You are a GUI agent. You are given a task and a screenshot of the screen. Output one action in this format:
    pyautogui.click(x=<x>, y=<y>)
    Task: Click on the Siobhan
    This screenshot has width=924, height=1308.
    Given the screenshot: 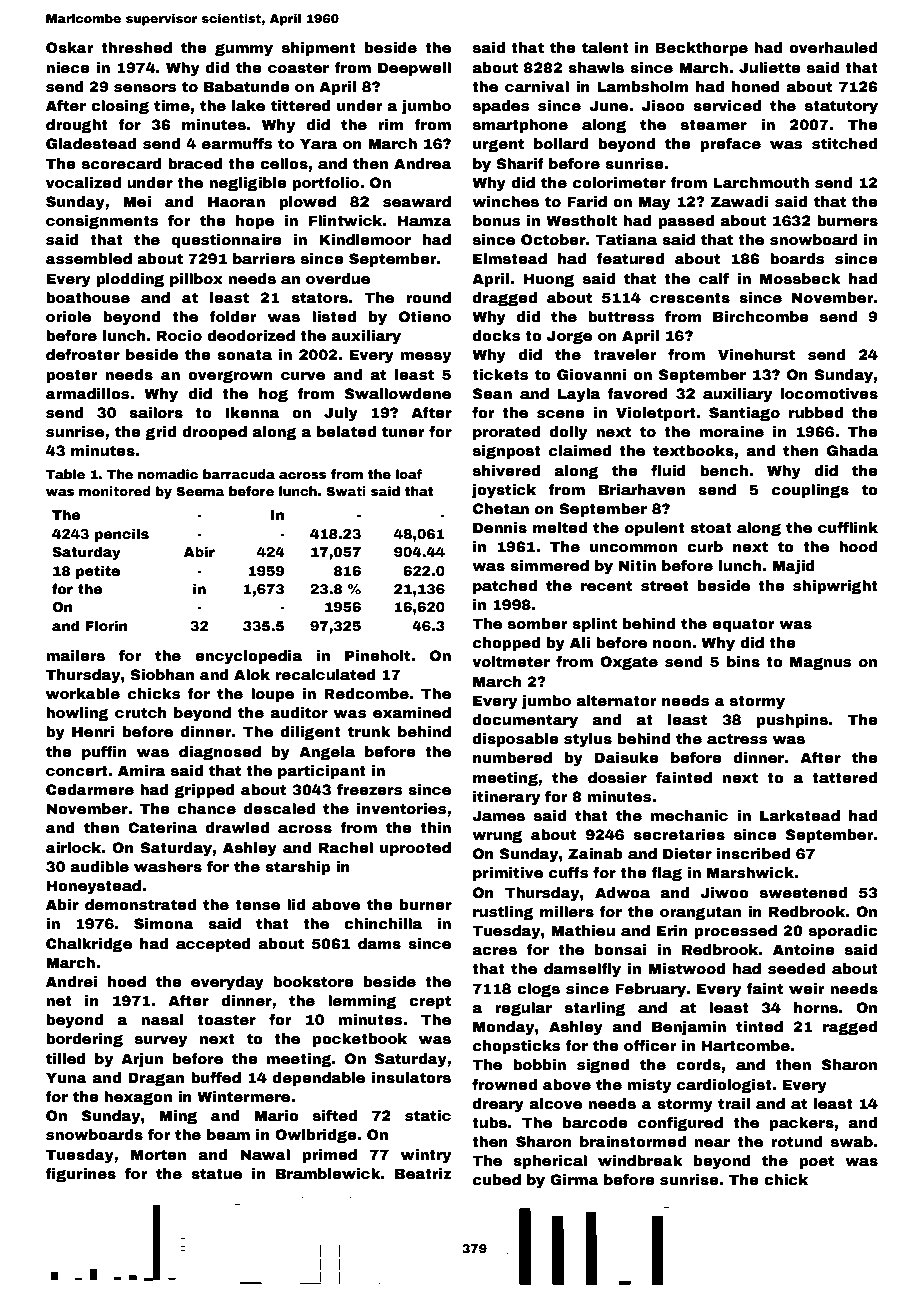 What is the action you would take?
    pyautogui.click(x=162, y=674)
